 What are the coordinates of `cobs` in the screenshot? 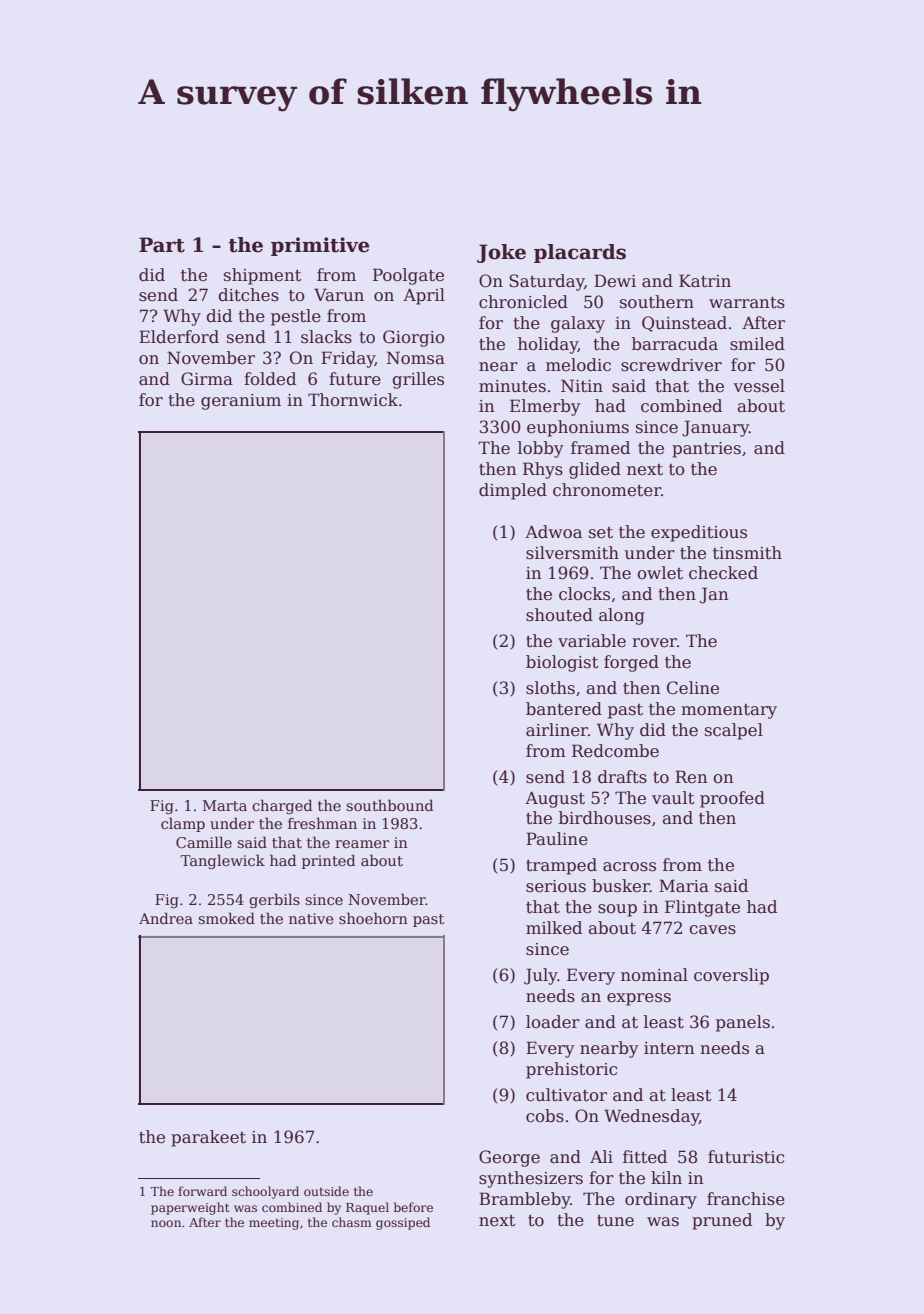 It's located at (545, 1116).
